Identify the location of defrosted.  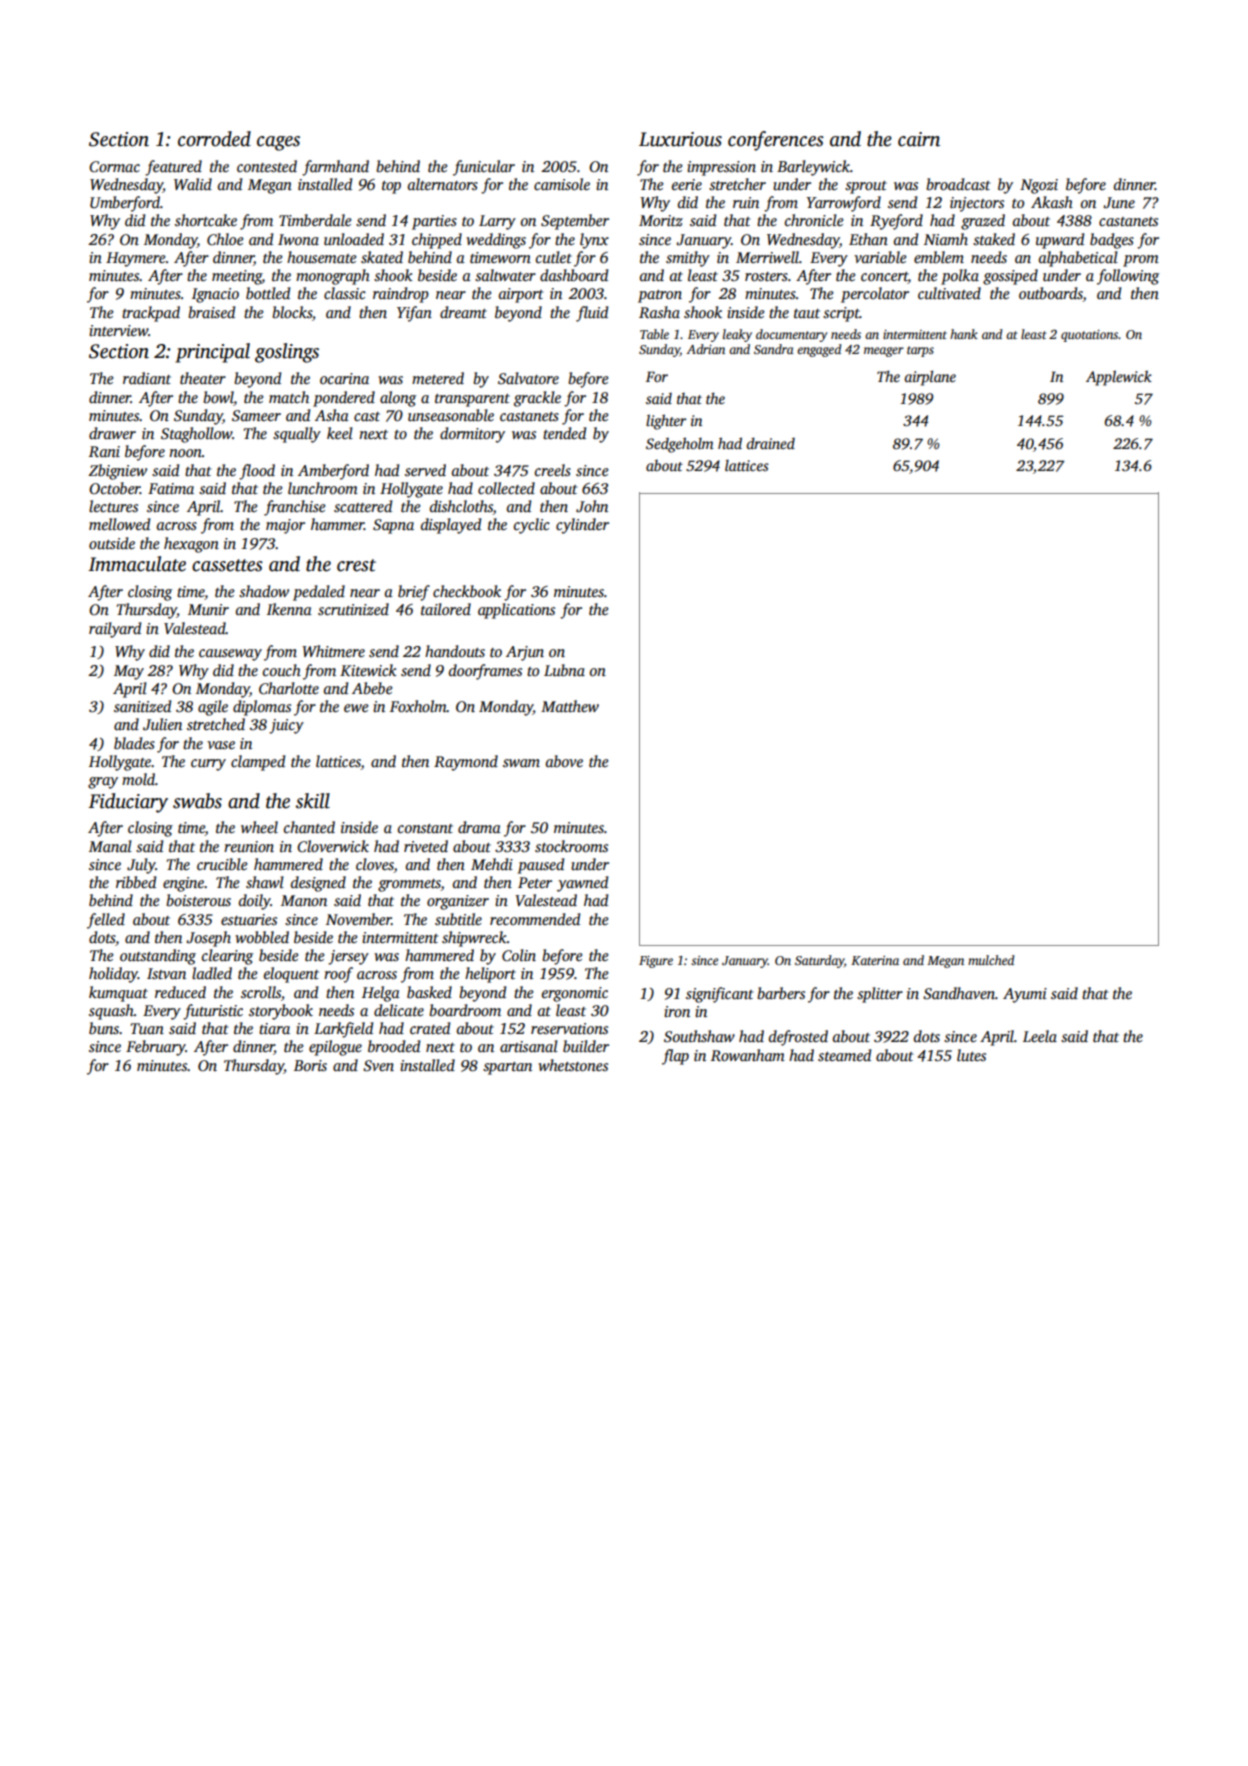
(798, 1038).
